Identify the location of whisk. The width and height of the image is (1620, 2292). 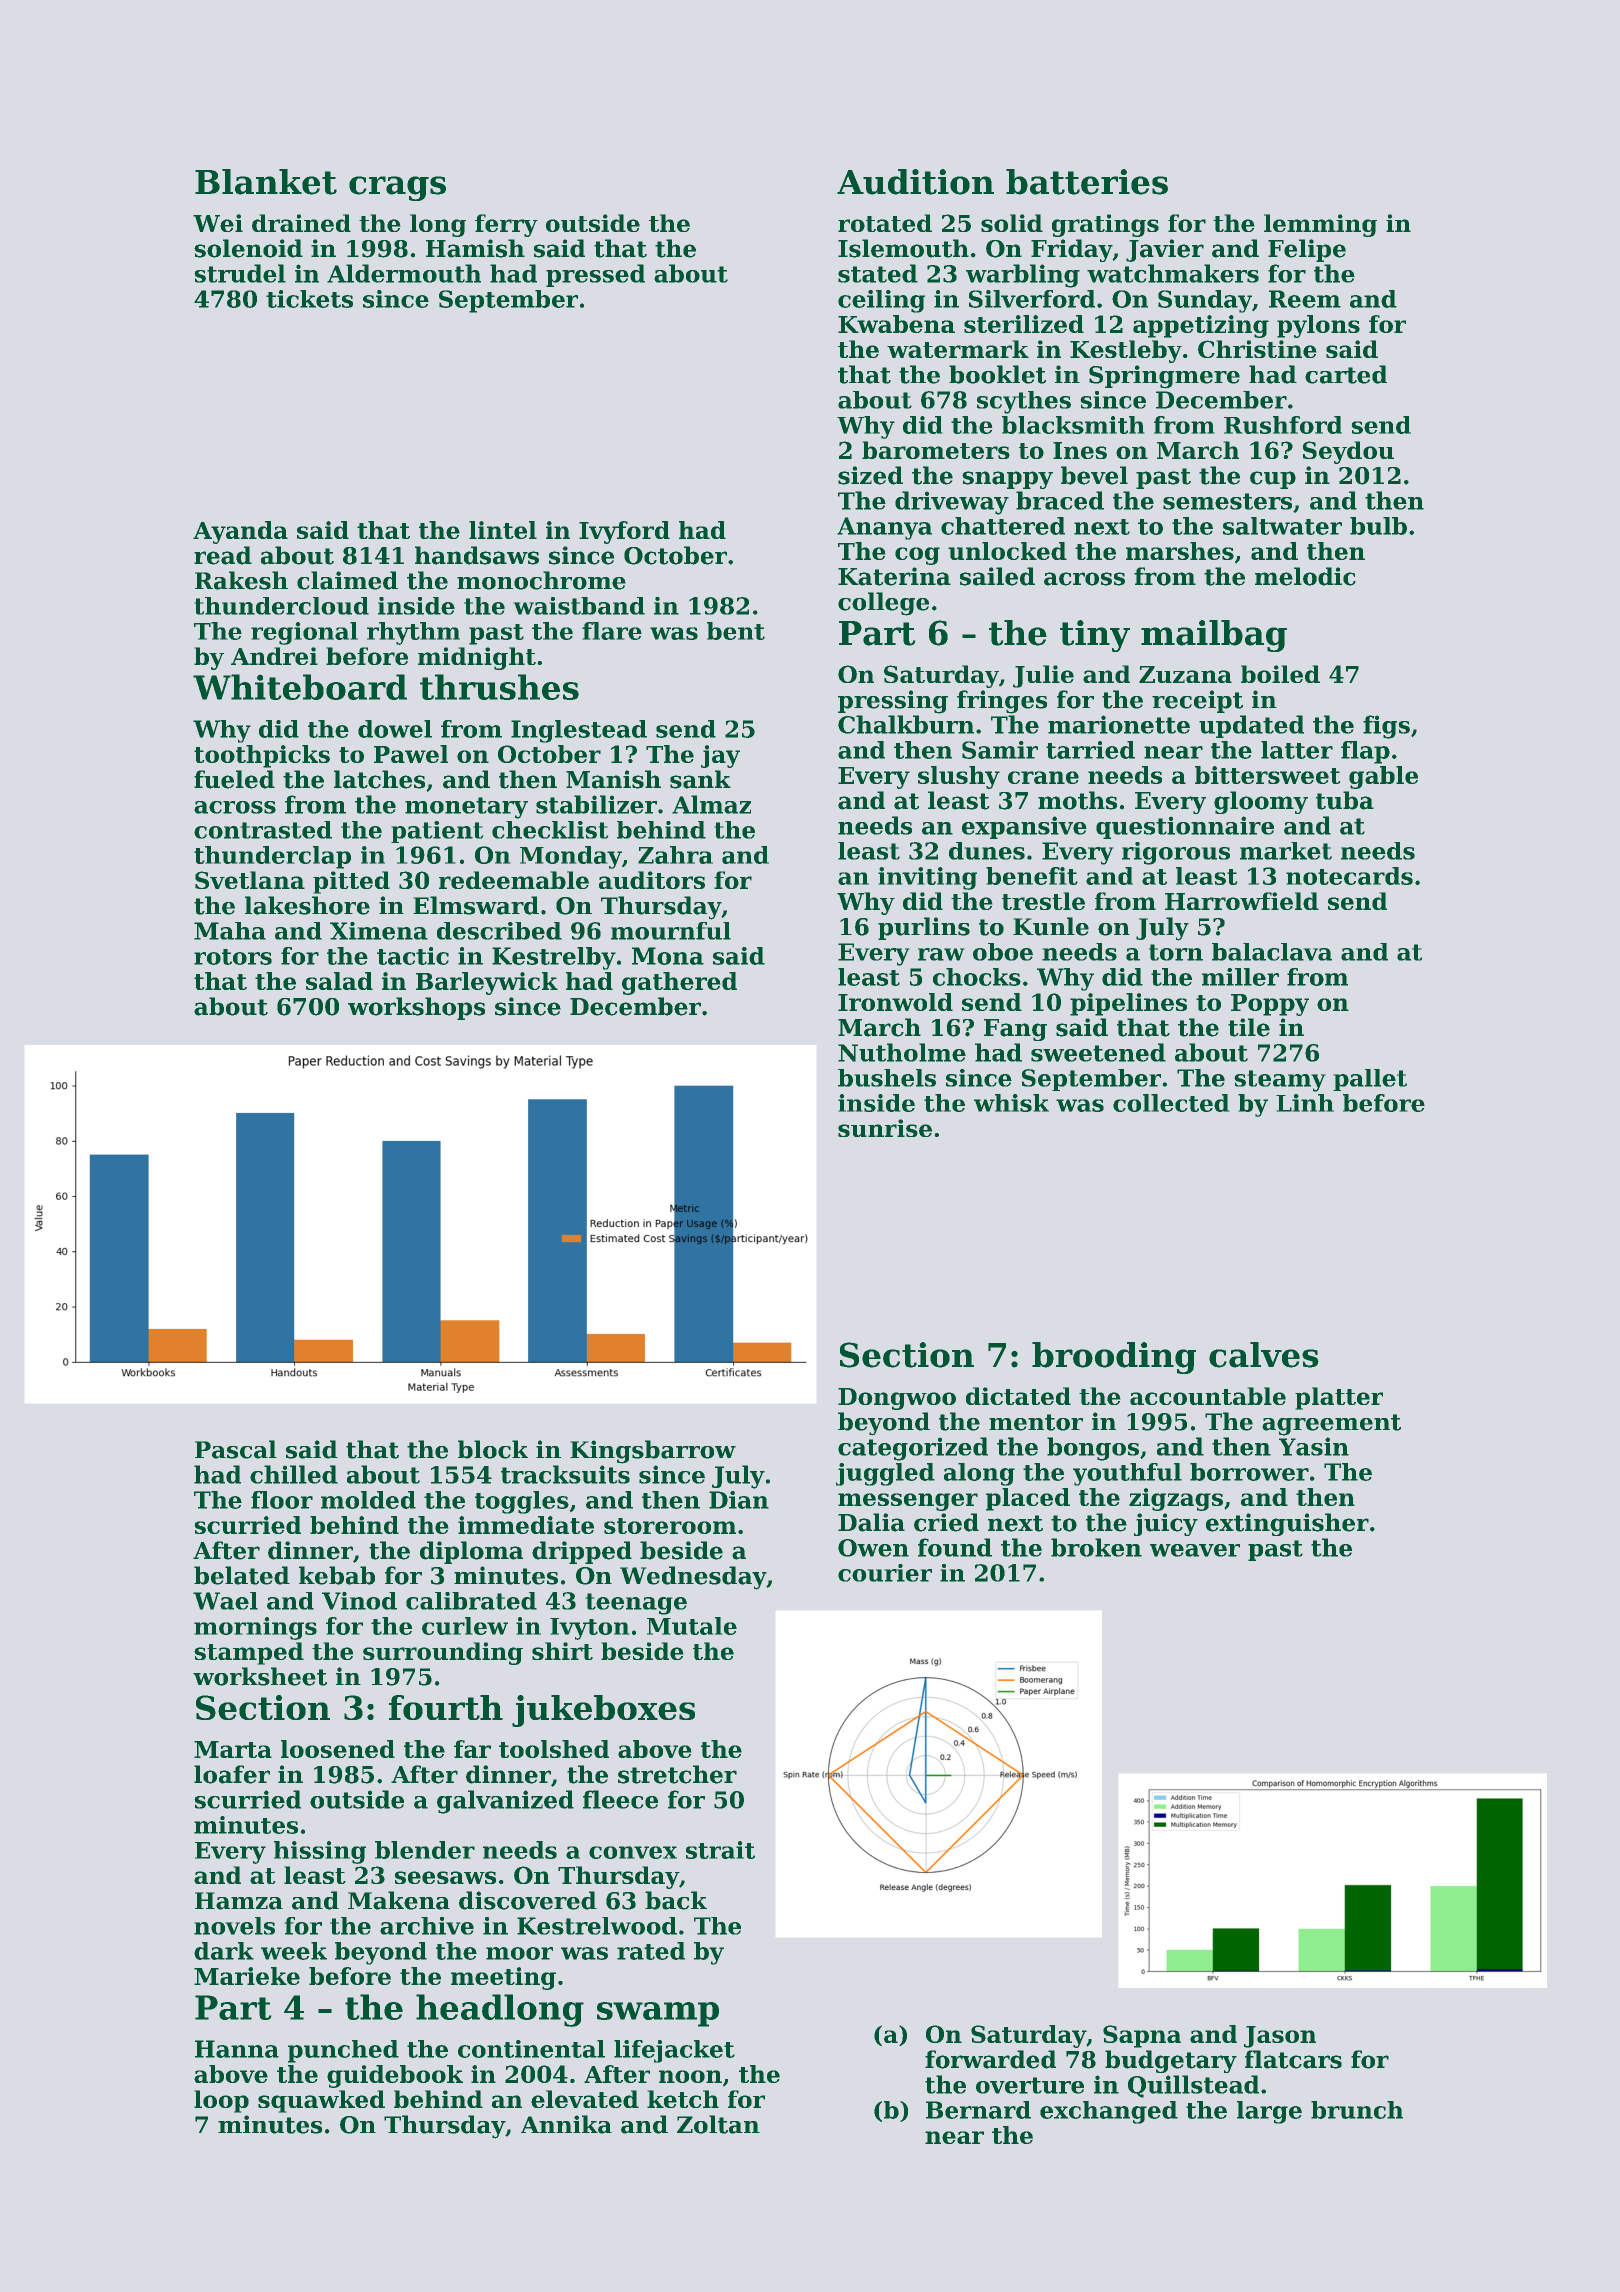
(1011, 1103).
